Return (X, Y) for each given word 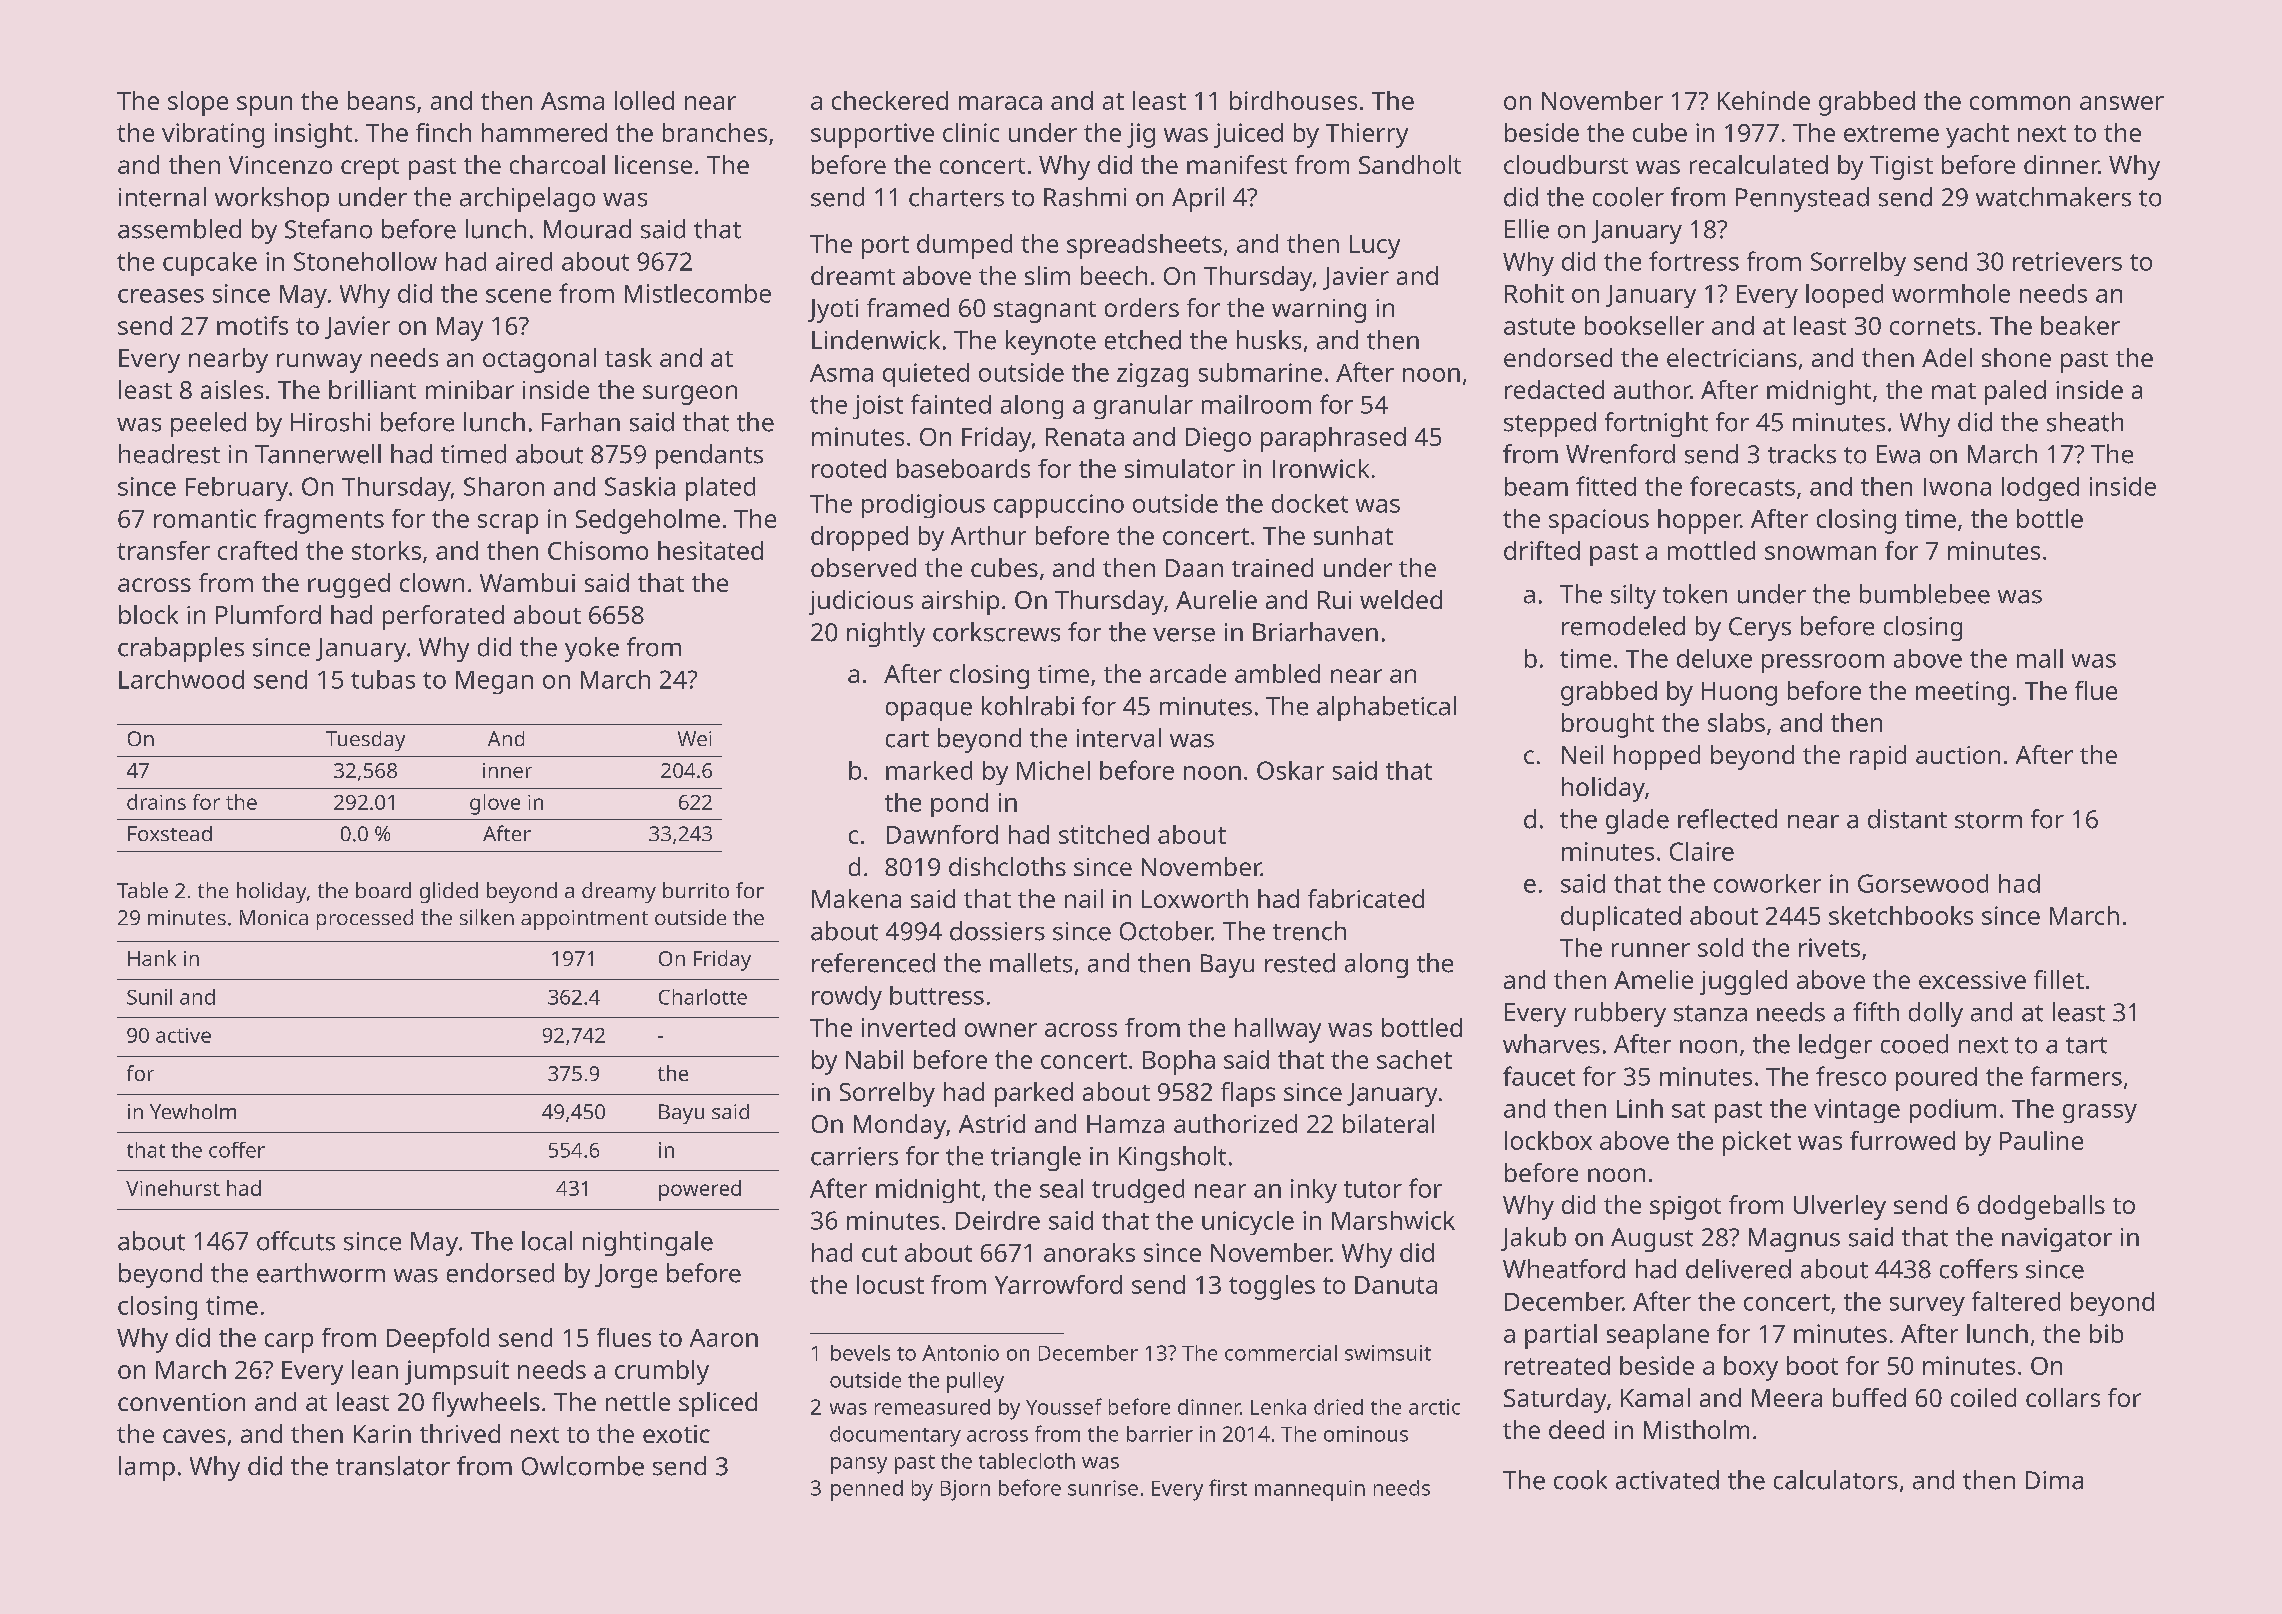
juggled (1743, 982)
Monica (274, 917)
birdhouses (1293, 100)
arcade (1188, 673)
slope (198, 103)
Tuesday (365, 741)
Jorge (626, 1276)
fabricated (1366, 898)
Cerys (1760, 629)
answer (2122, 103)
